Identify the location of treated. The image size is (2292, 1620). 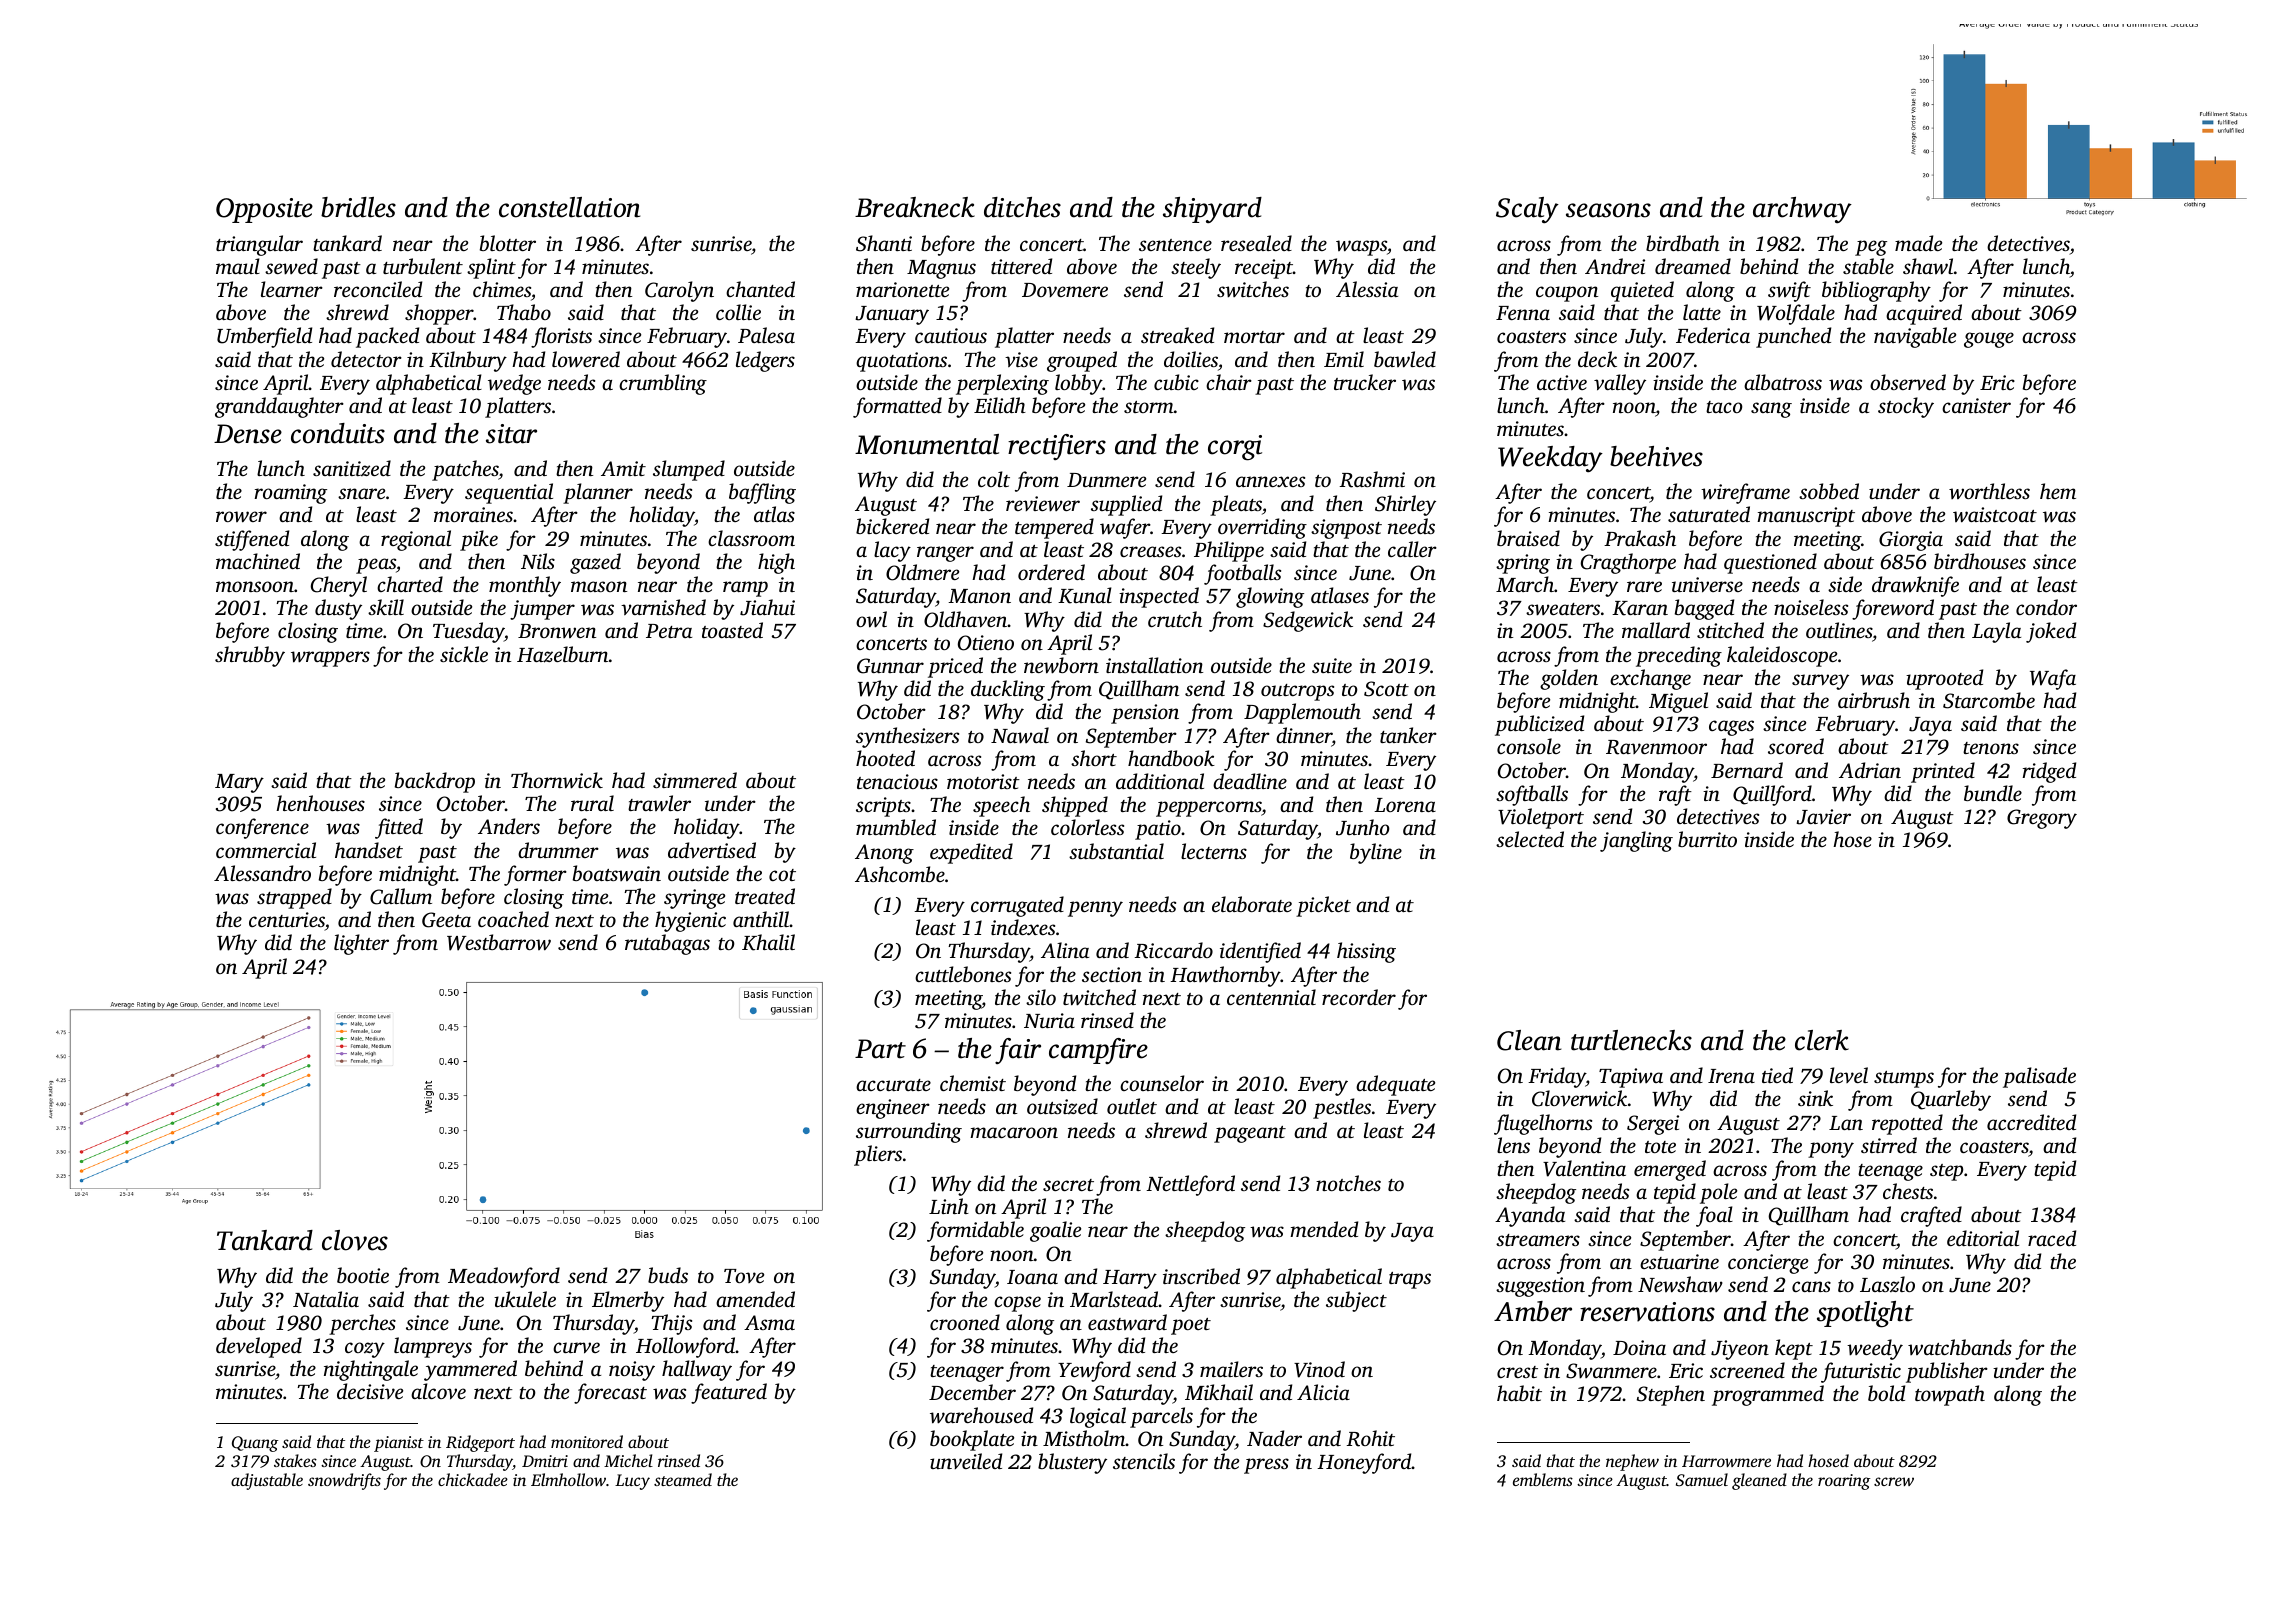
(765, 896).
